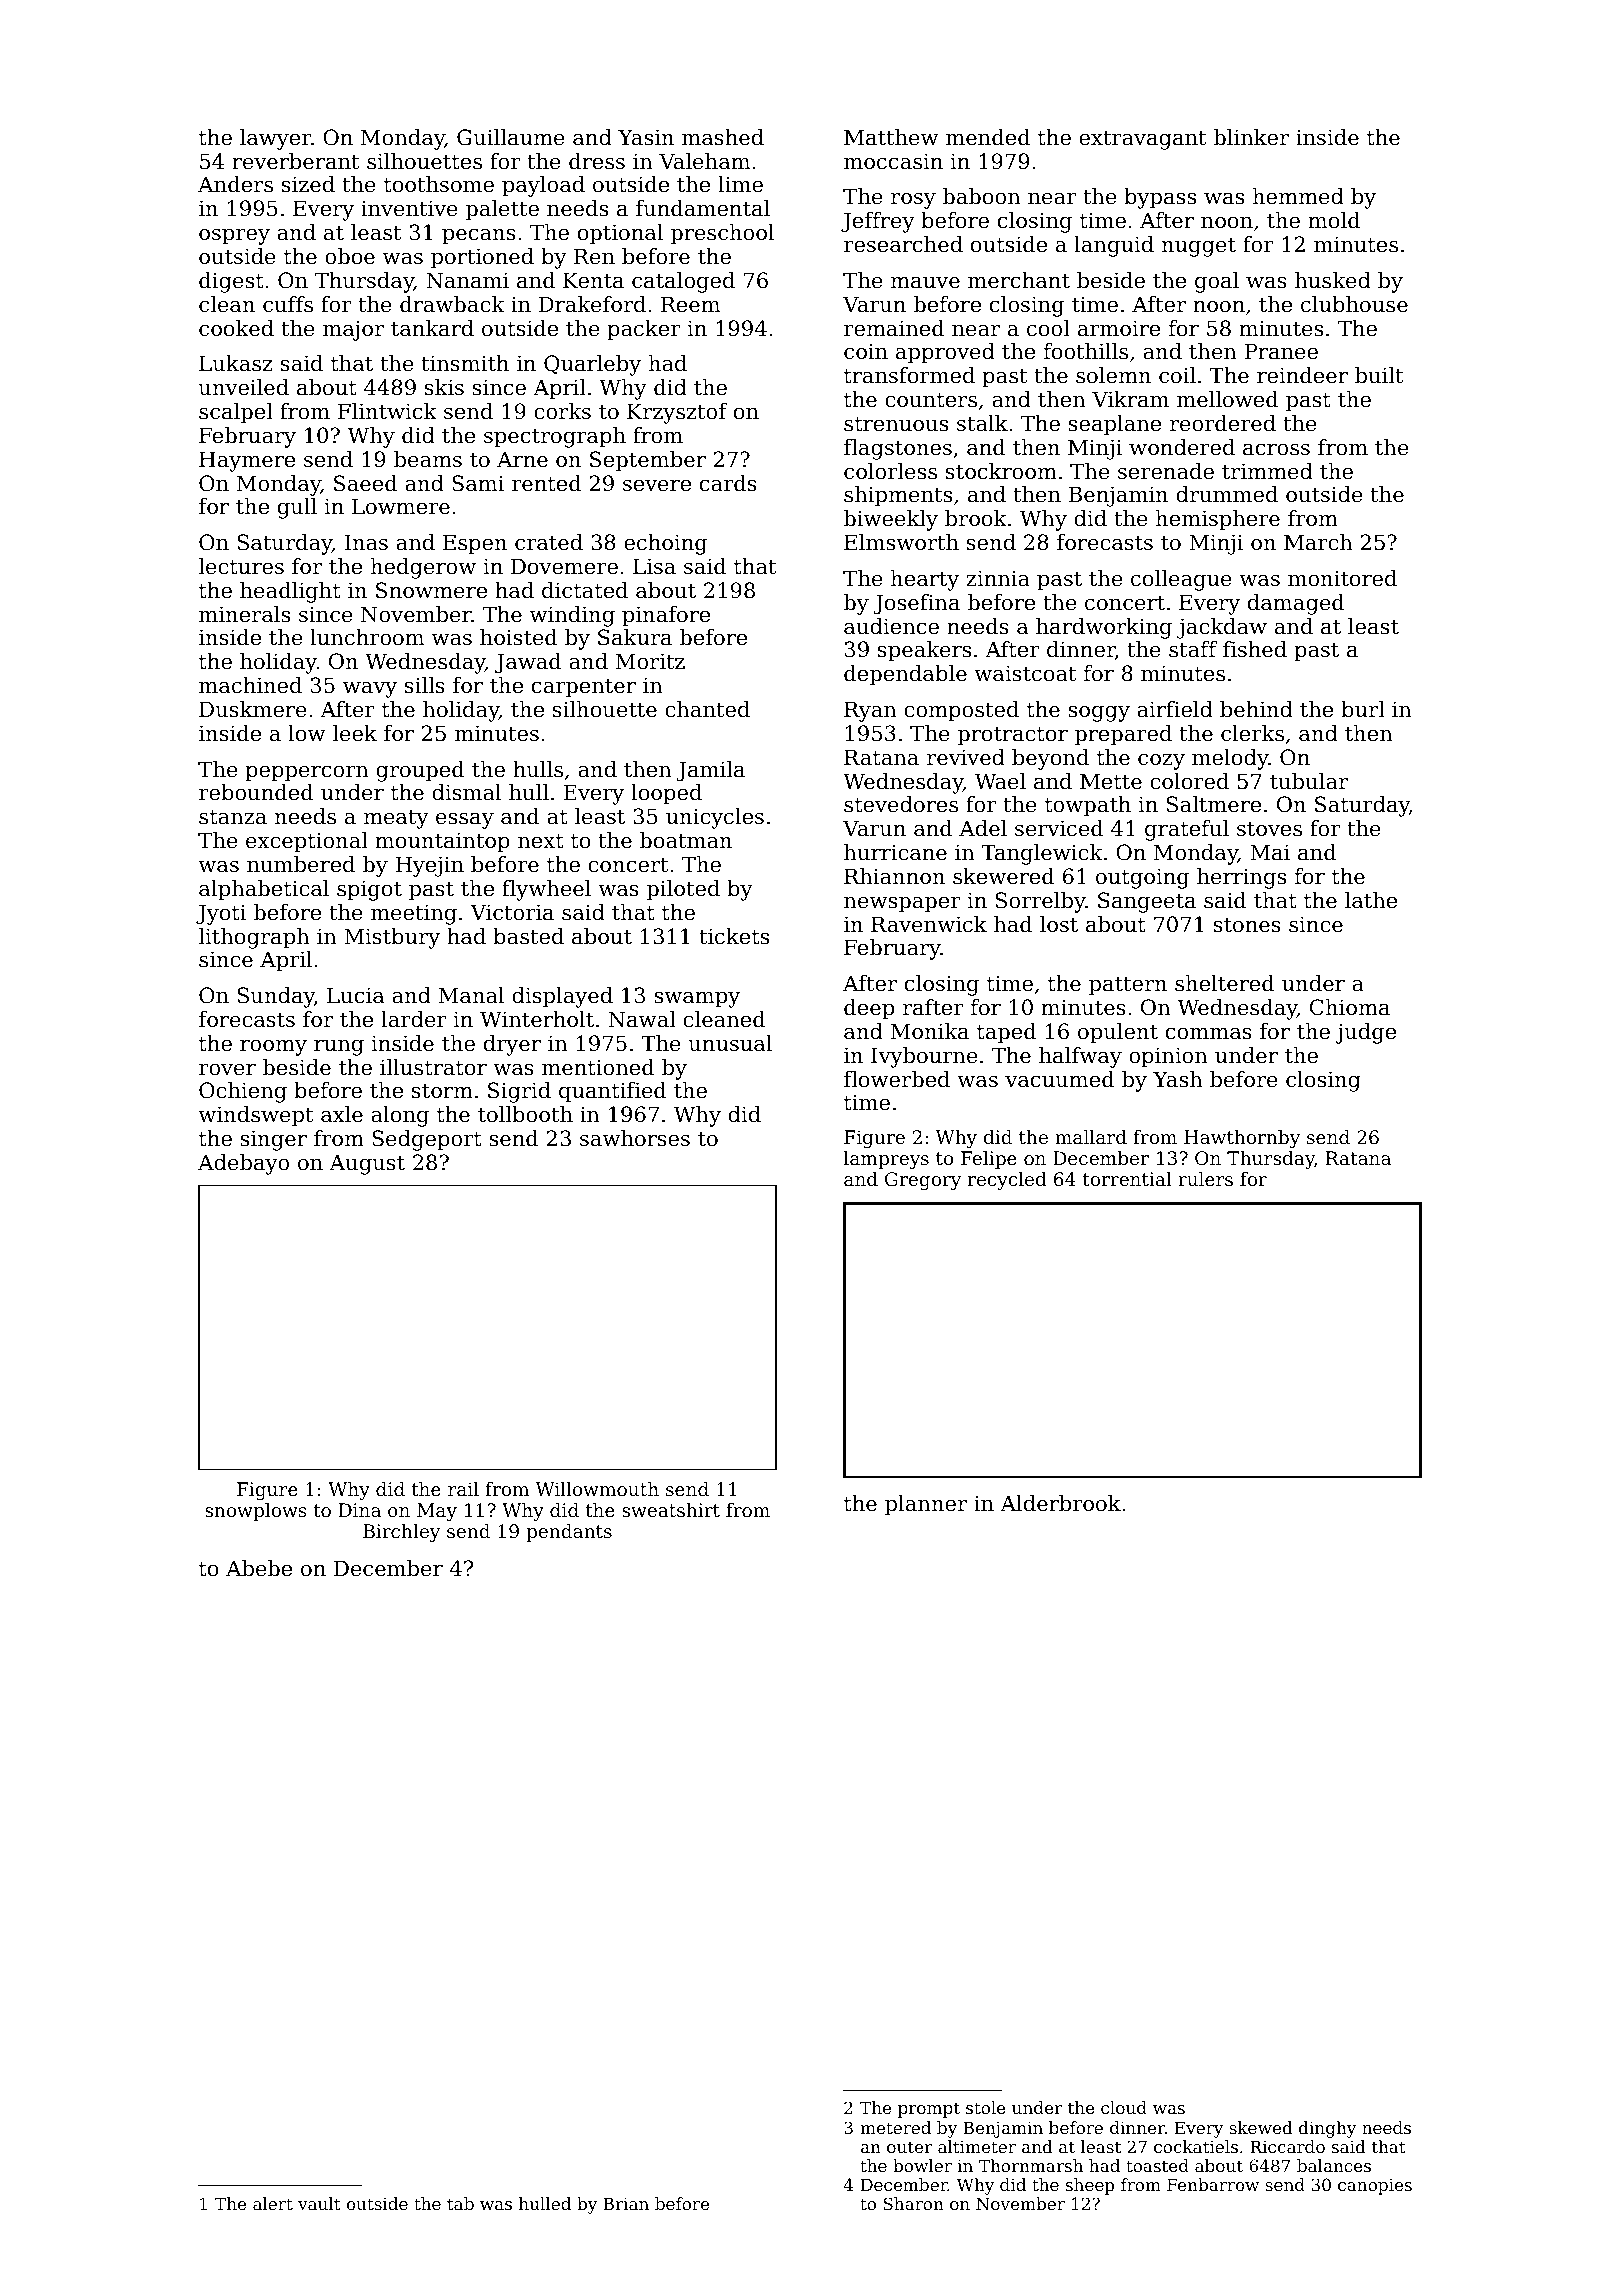  I want to click on Matthew, so click(891, 137).
